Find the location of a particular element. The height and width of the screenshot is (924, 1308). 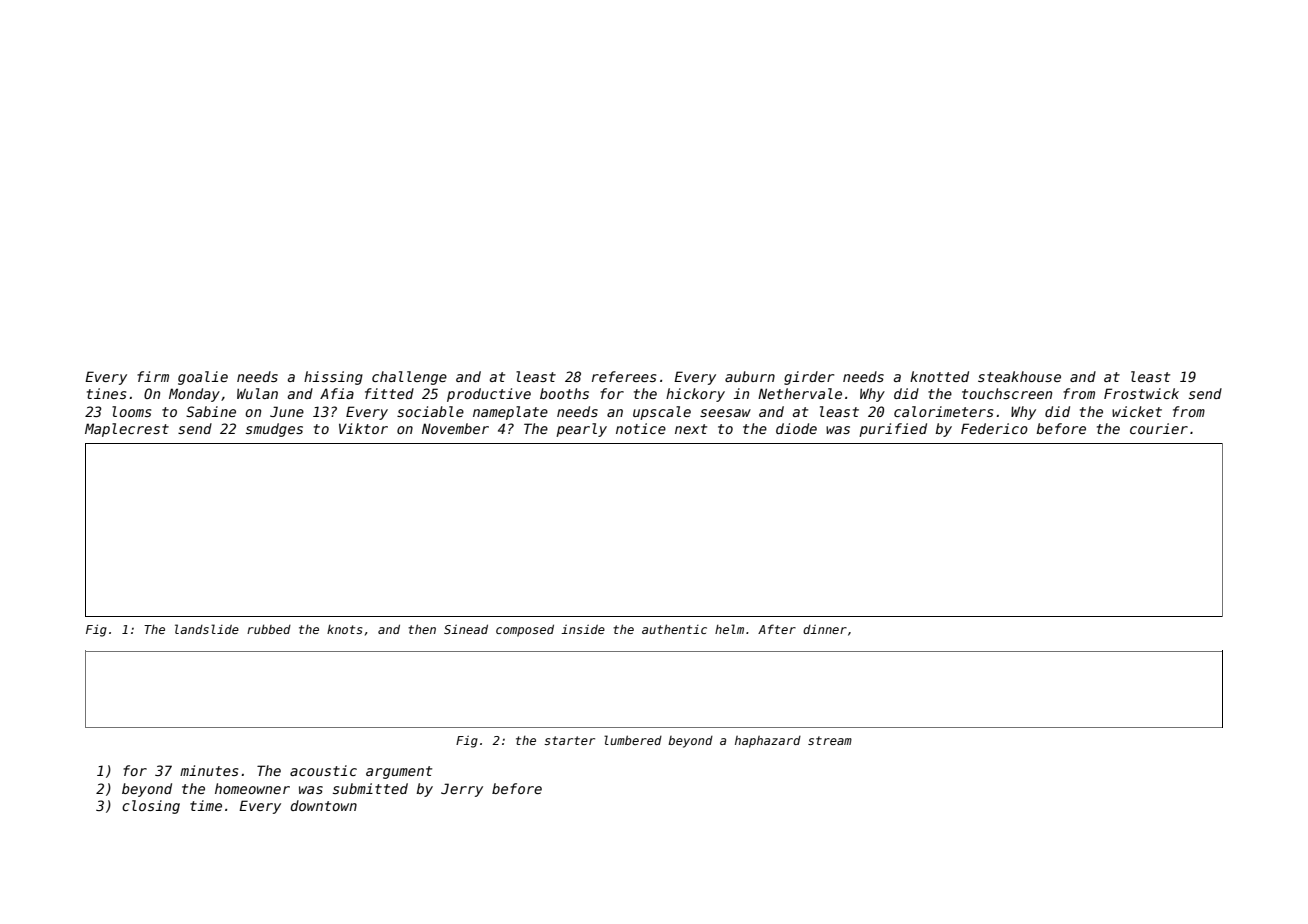

dinner is located at coordinates (825, 629).
